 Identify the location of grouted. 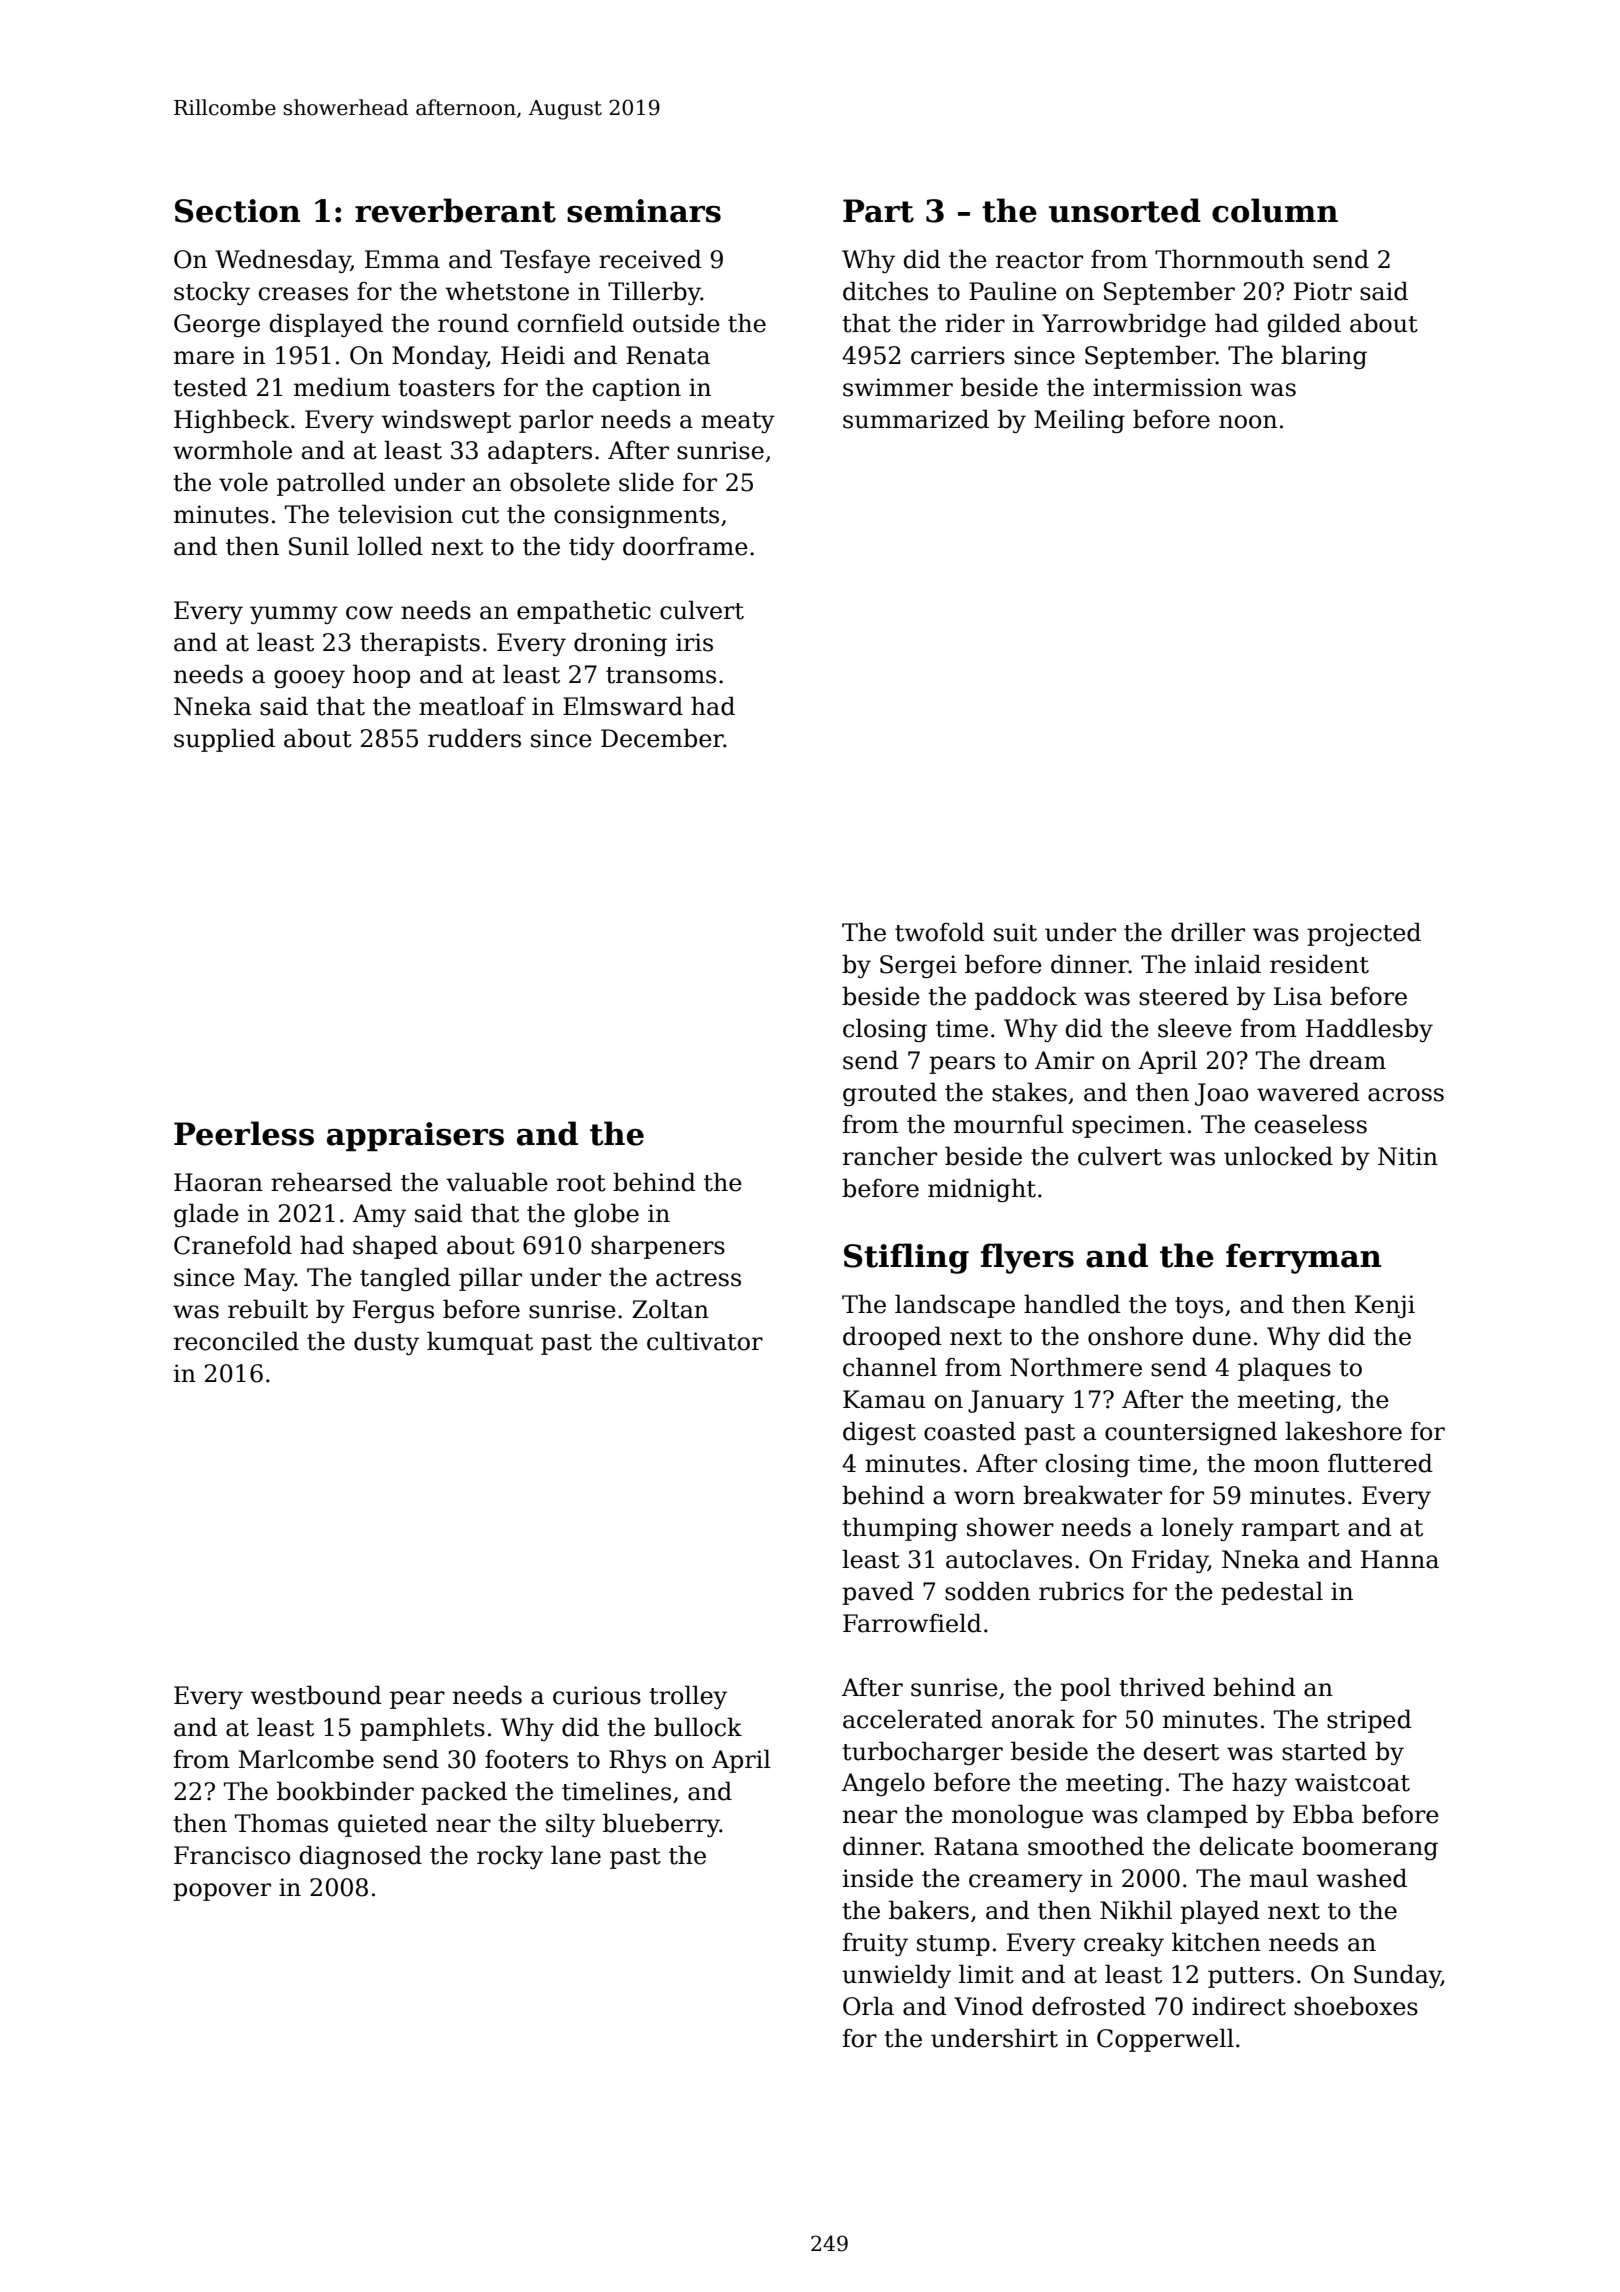
(890, 1094).
